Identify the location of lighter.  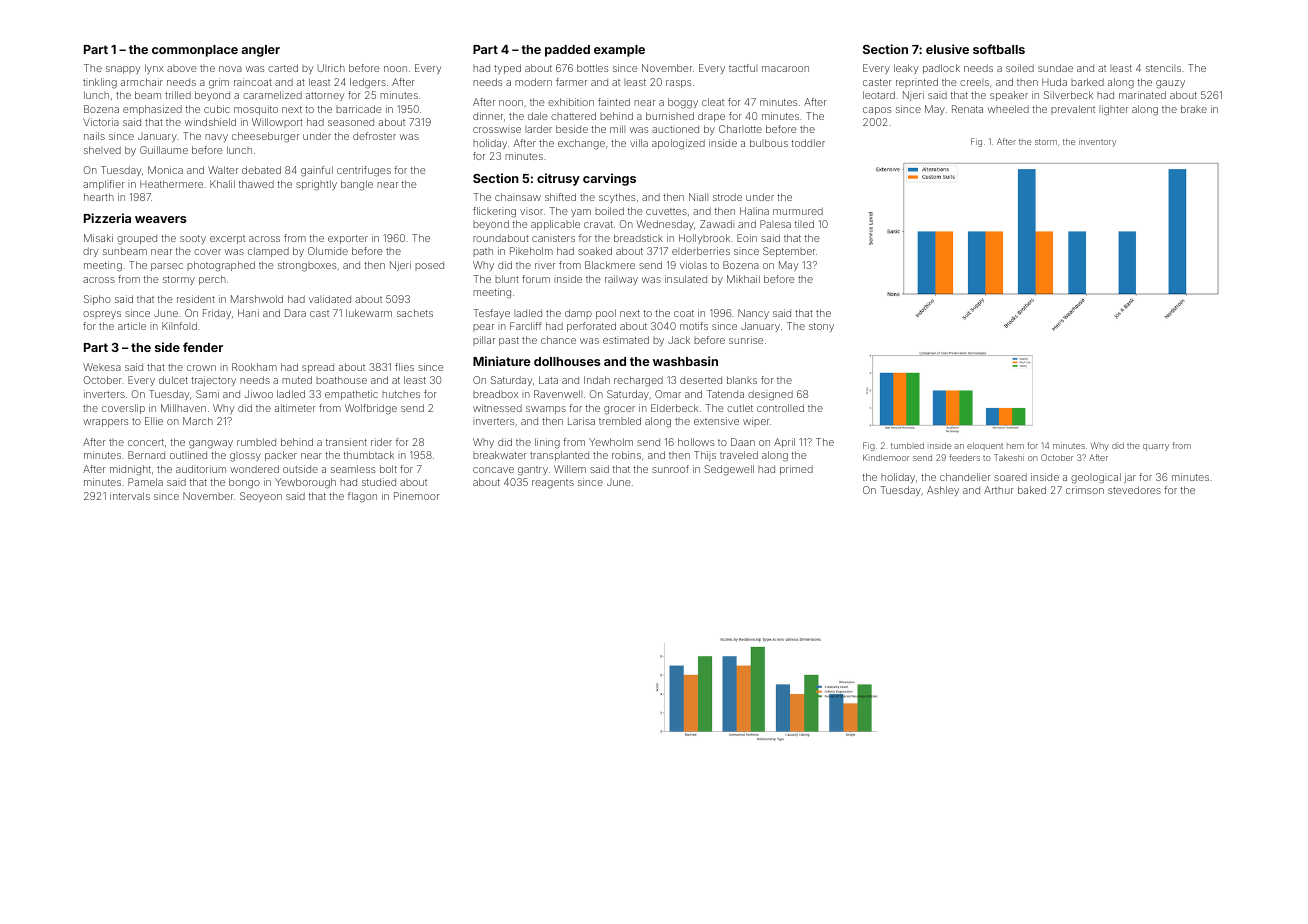
(1113, 110).
